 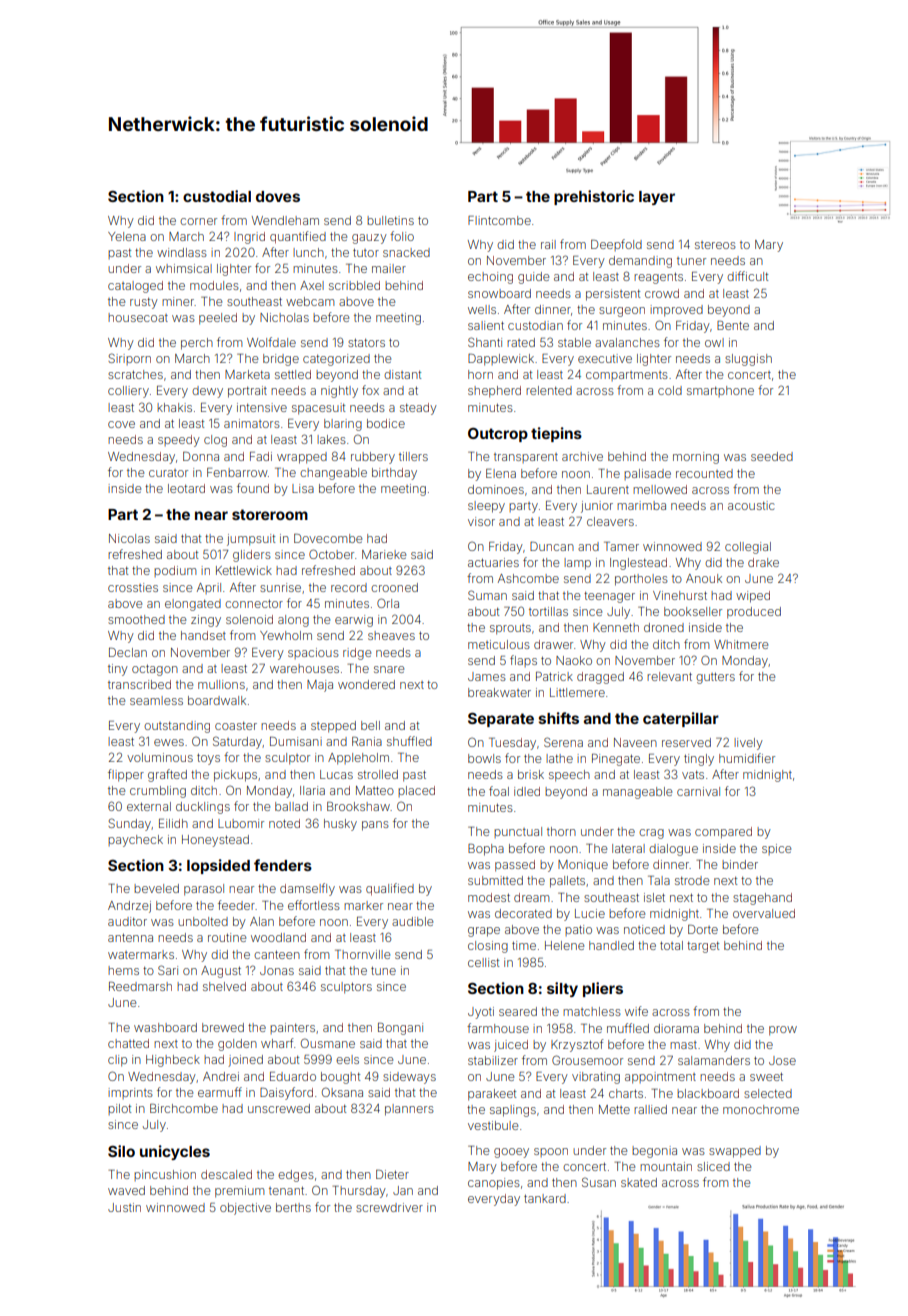 What do you see at coordinates (577, 692) in the document?
I see `Littlemere` at bounding box center [577, 692].
